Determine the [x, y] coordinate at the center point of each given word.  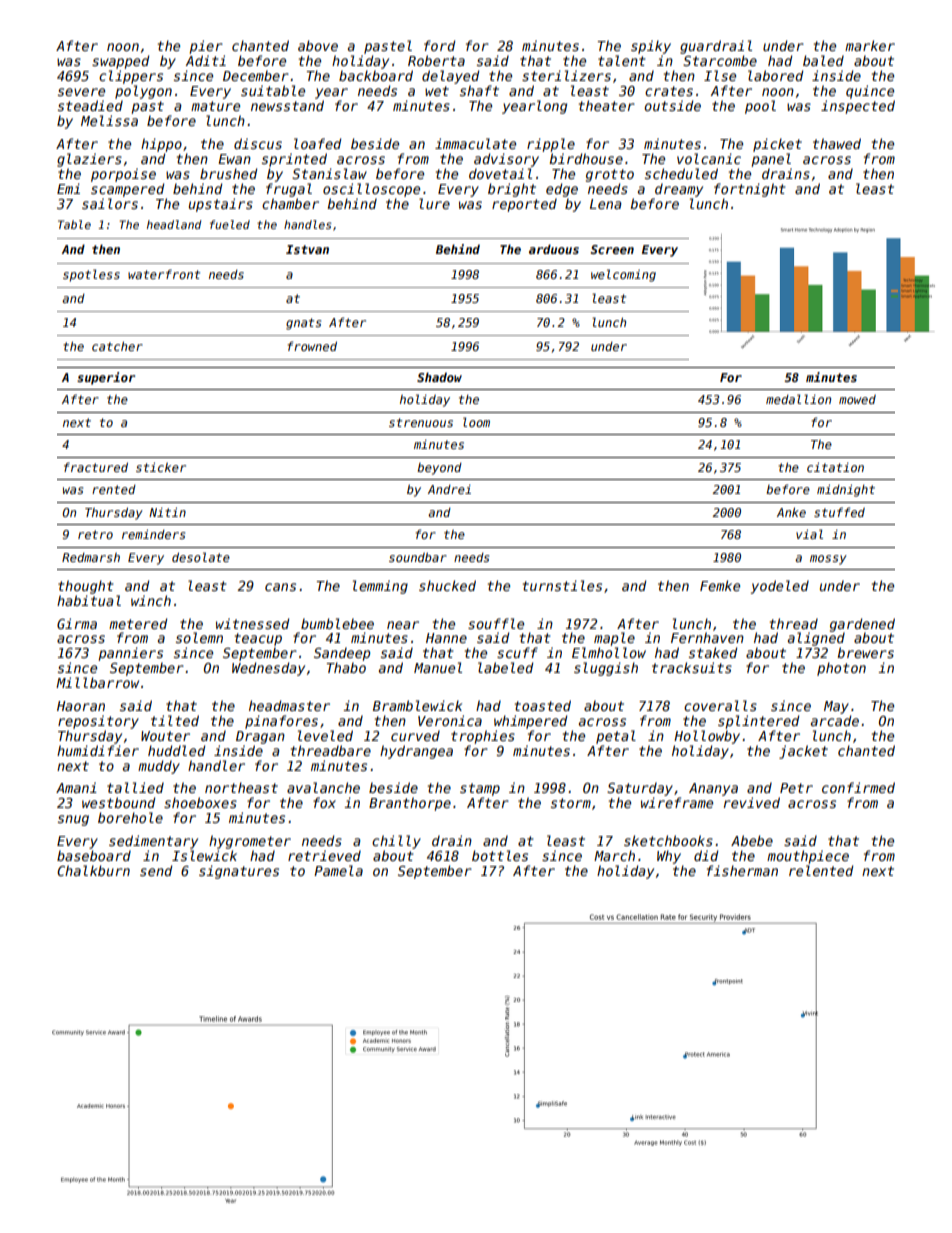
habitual [89, 600]
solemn [199, 637]
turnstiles [562, 585]
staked [713, 652]
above [318, 45]
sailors [110, 203]
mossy [828, 560]
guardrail [716, 47]
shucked [447, 585]
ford [439, 45]
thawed [837, 143]
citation [835, 467]
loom [476, 422]
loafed [317, 143]
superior [106, 378]
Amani [76, 787]
